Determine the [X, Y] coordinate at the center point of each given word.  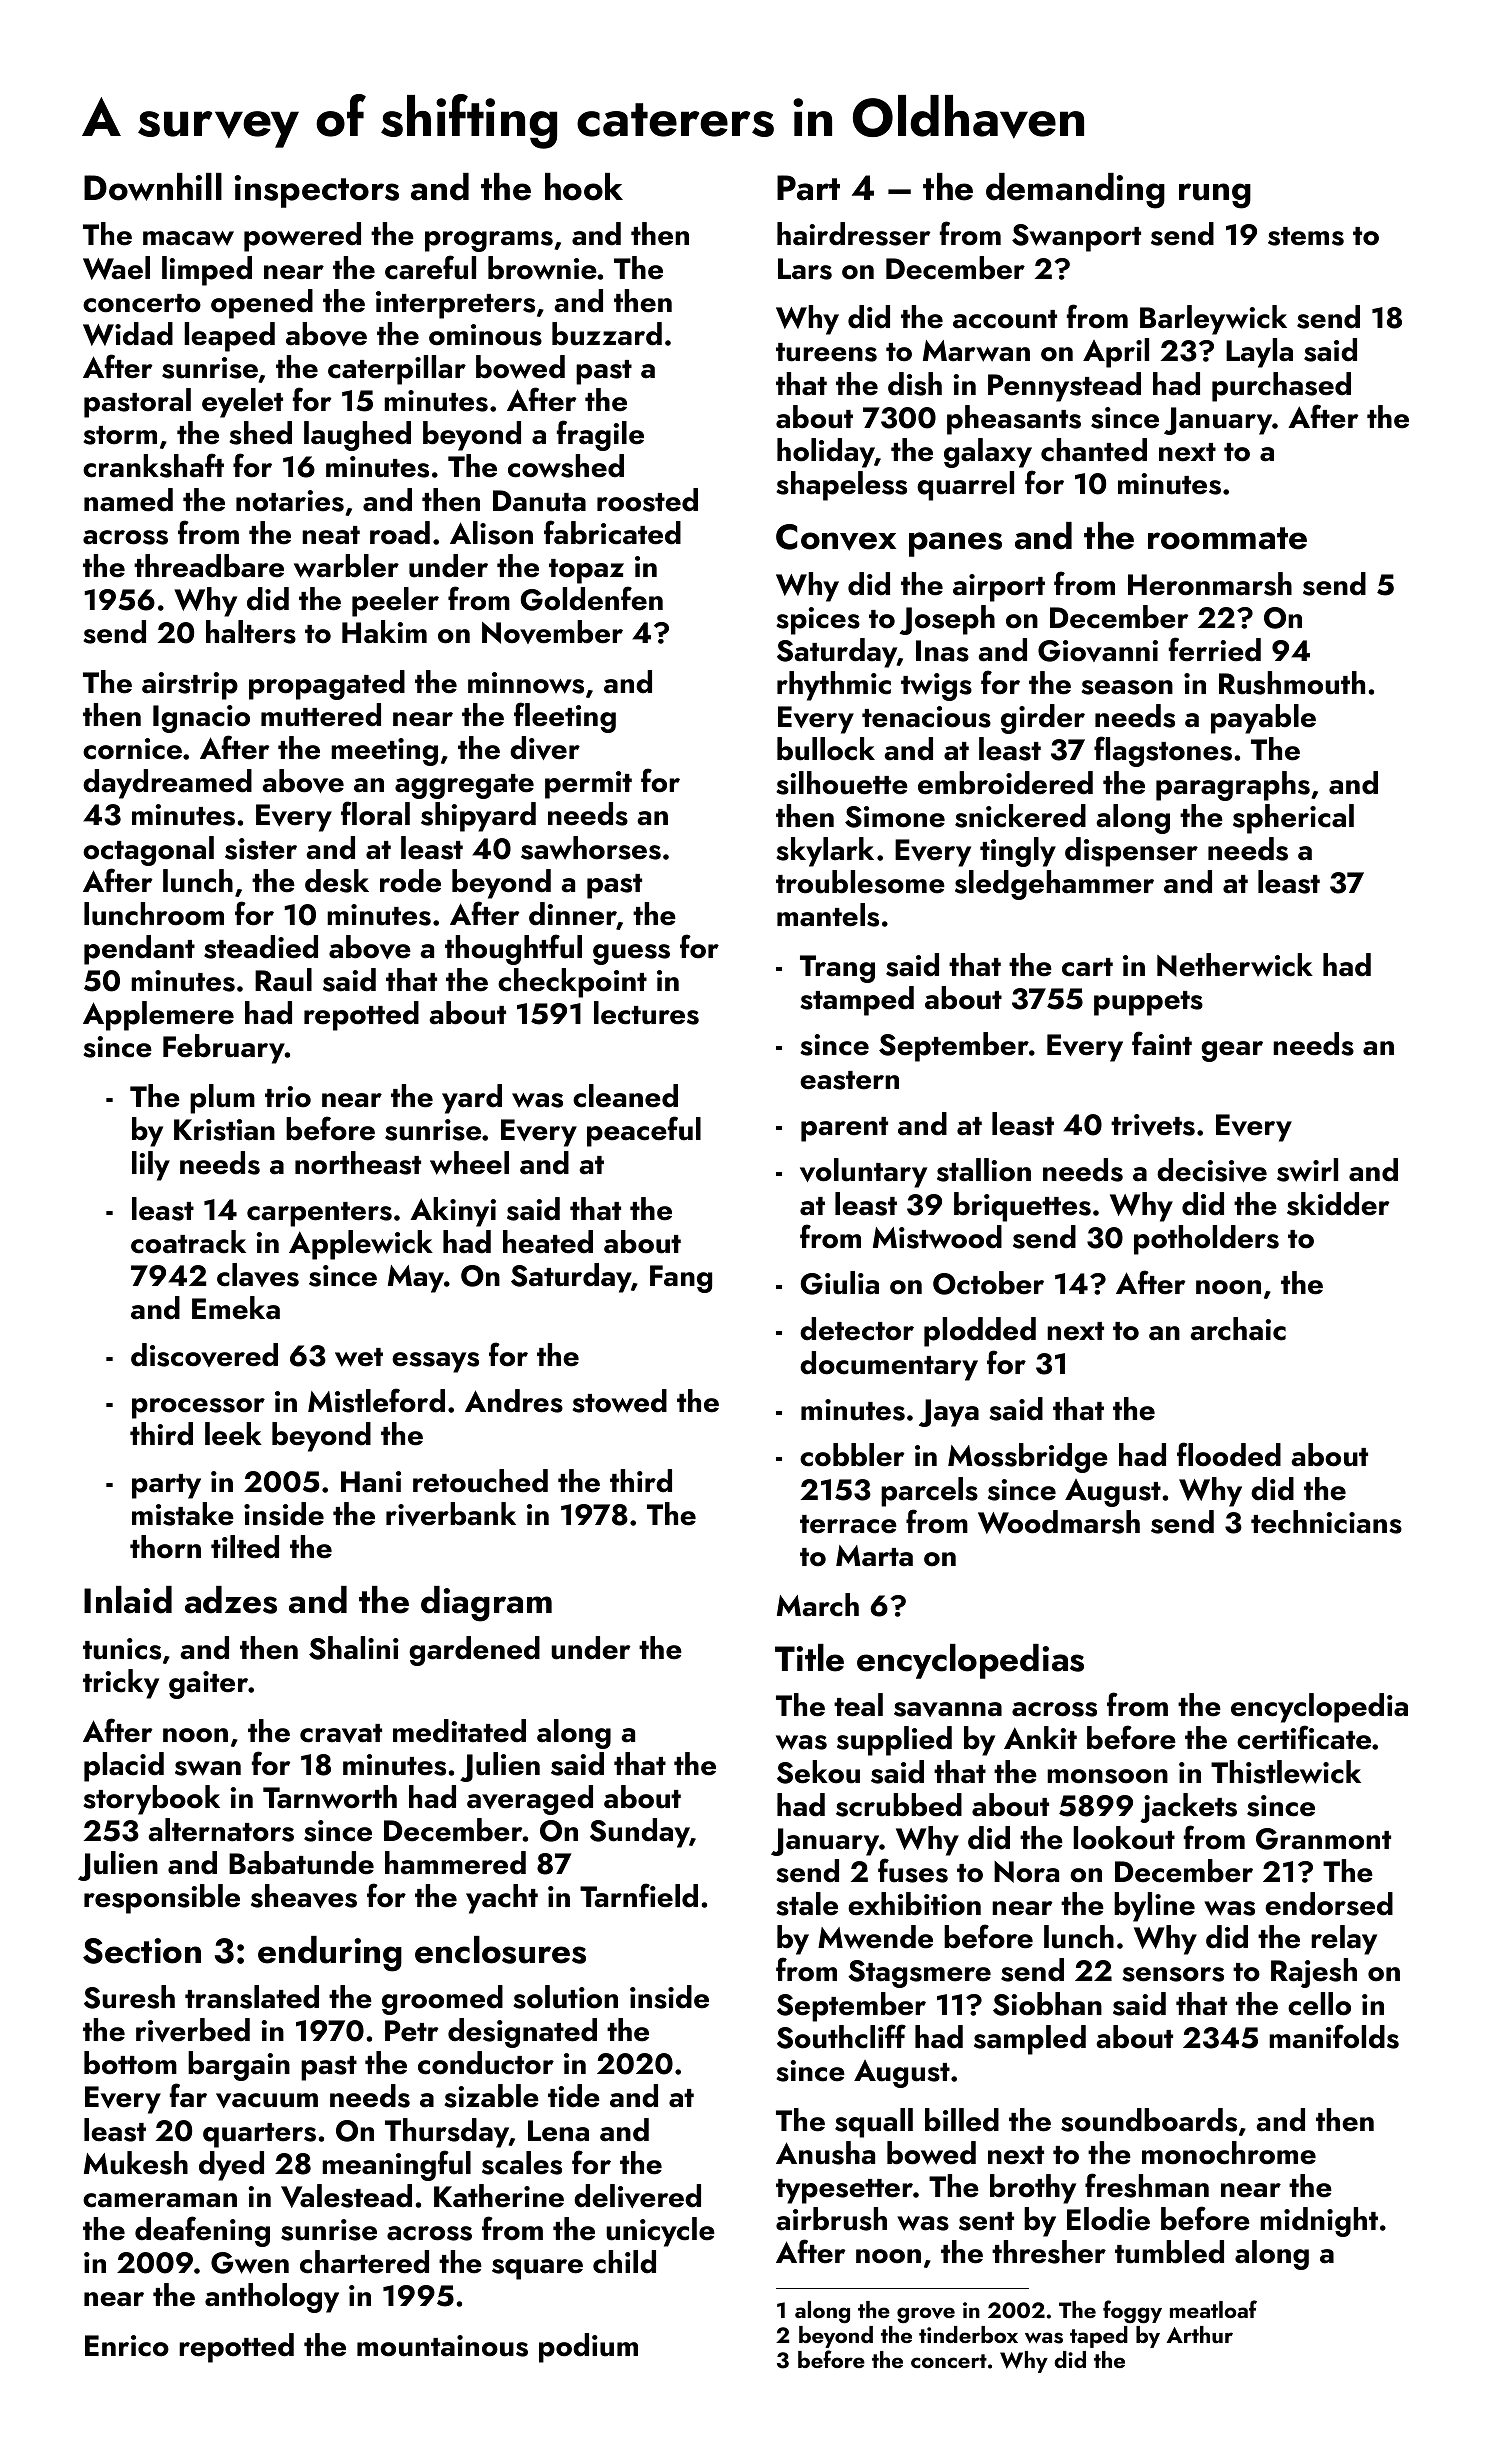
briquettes [1022, 1207]
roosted [647, 500]
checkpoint [572, 983]
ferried [1215, 649]
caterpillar [397, 370]
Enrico [127, 2346]
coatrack [188, 1242]
